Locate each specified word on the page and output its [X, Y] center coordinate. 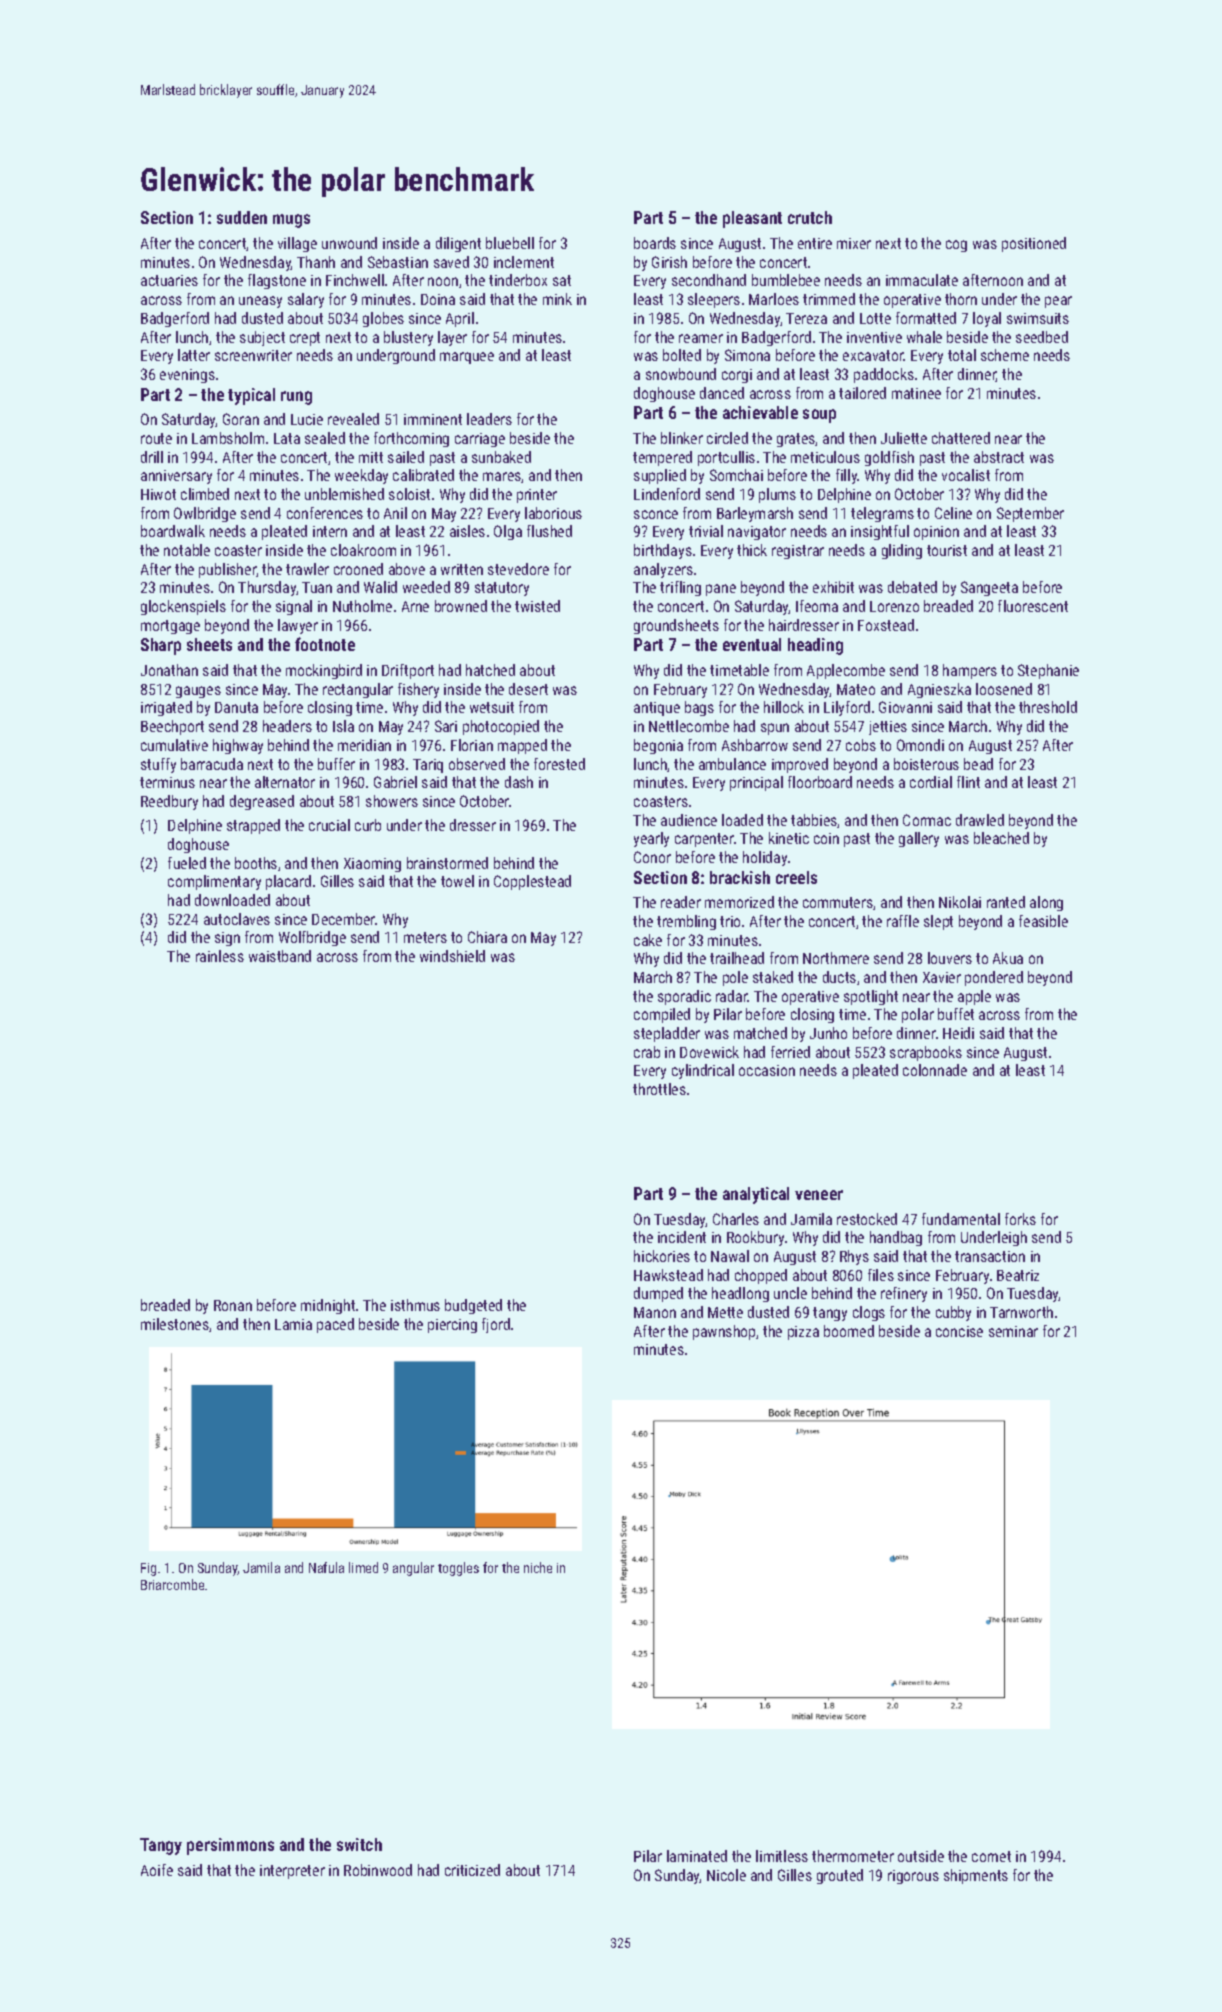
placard [288, 882]
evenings [187, 376]
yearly [651, 839]
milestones [175, 1324]
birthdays [663, 551]
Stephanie [1048, 671]
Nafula [326, 1567]
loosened [1004, 689]
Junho [828, 1033]
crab [647, 1052]
